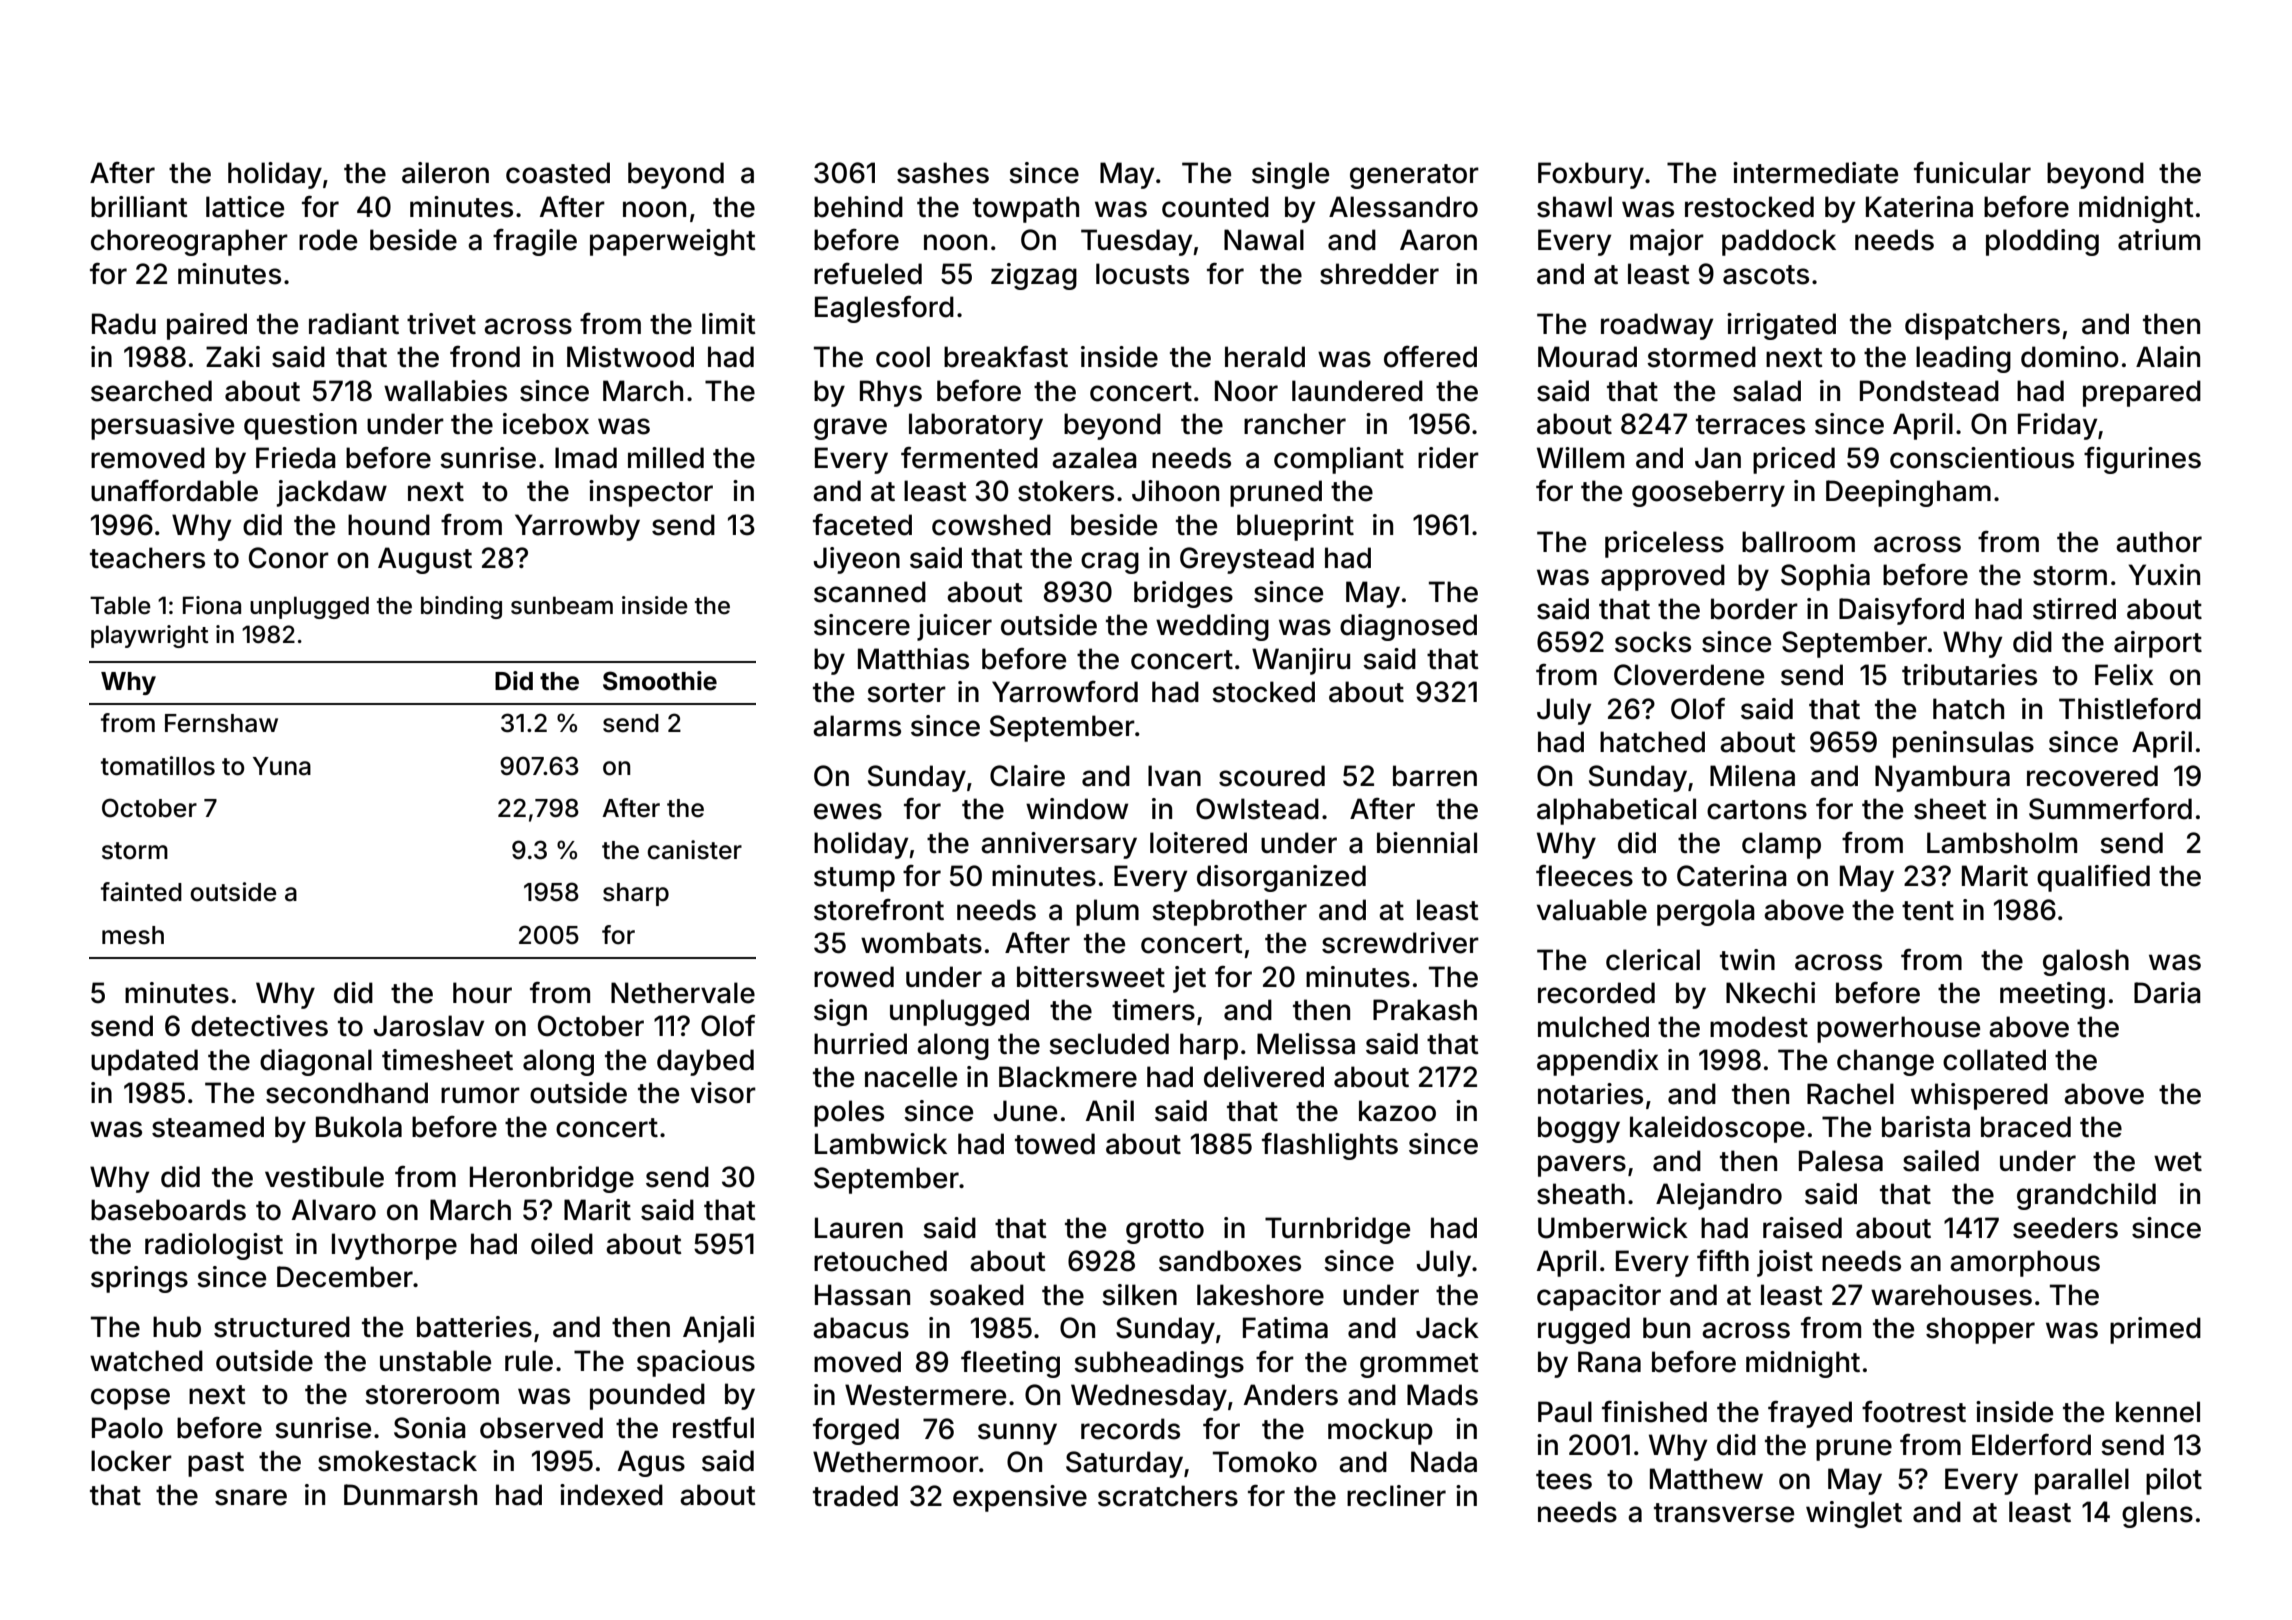 This screenshot has height=1620, width=2292. What do you see at coordinates (562, 605) in the screenshot?
I see `sunbeam` at bounding box center [562, 605].
